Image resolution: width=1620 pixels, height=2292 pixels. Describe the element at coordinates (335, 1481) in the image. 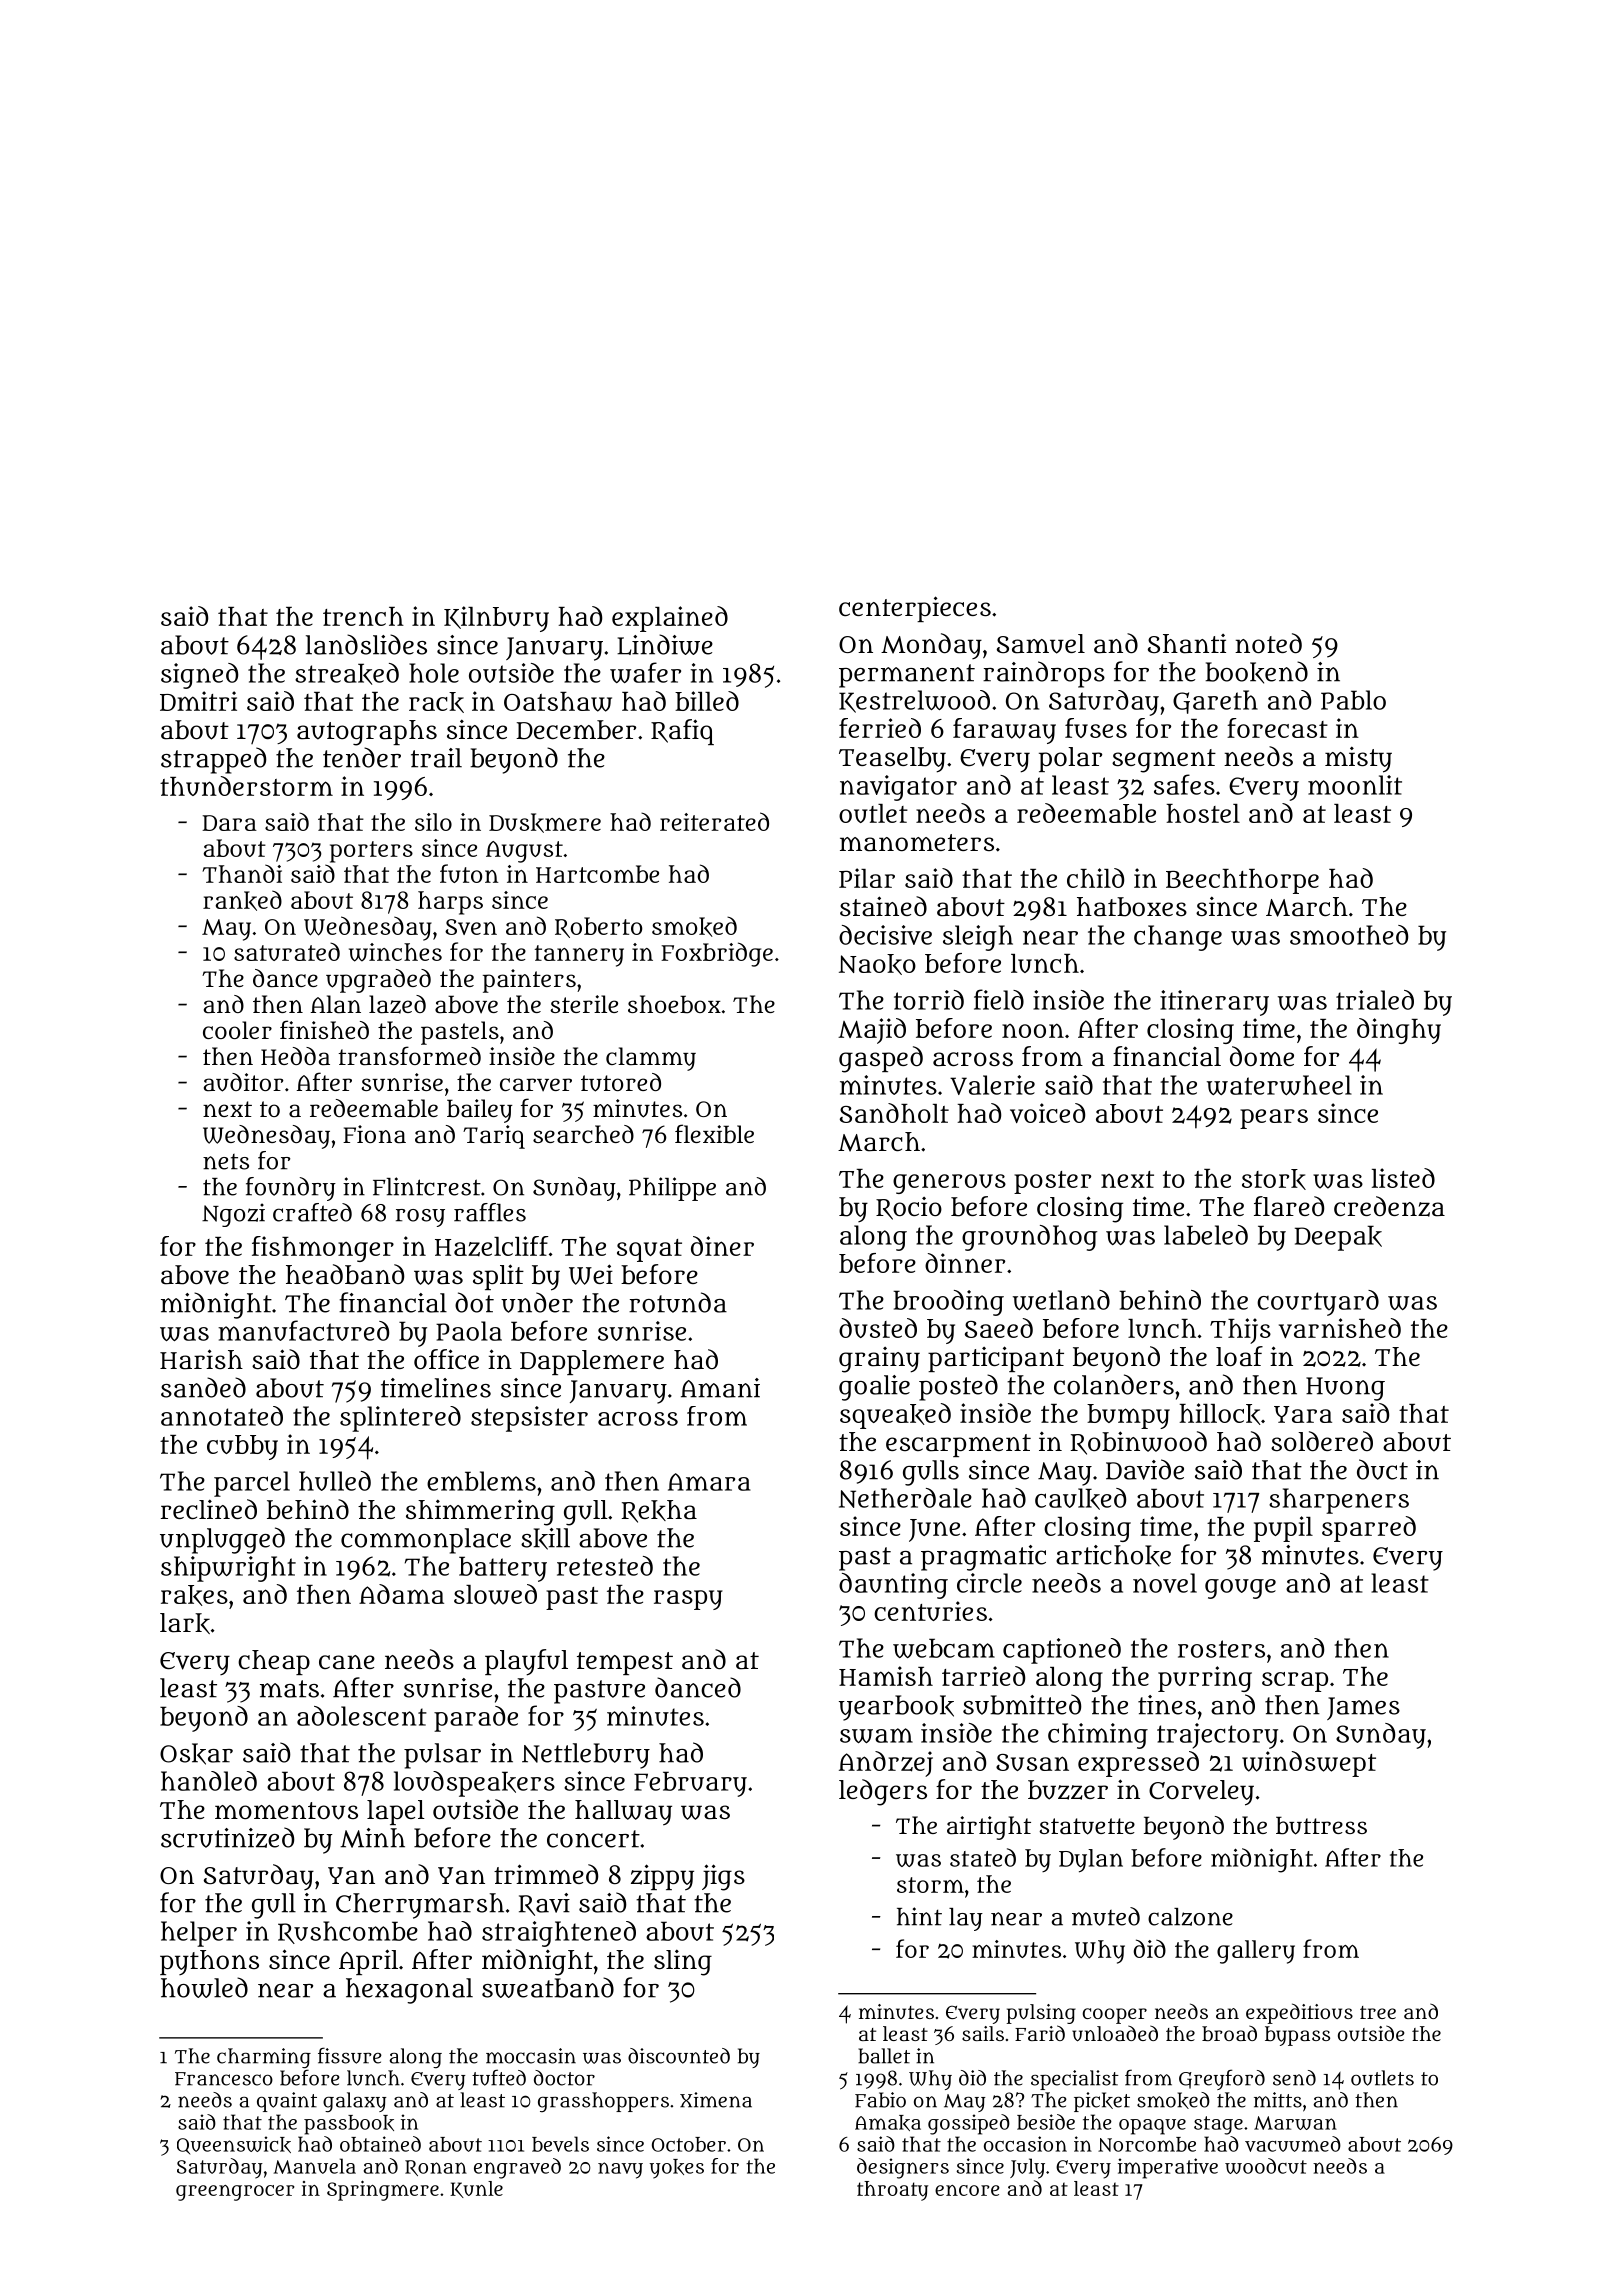

I see `hulled` at that location.
